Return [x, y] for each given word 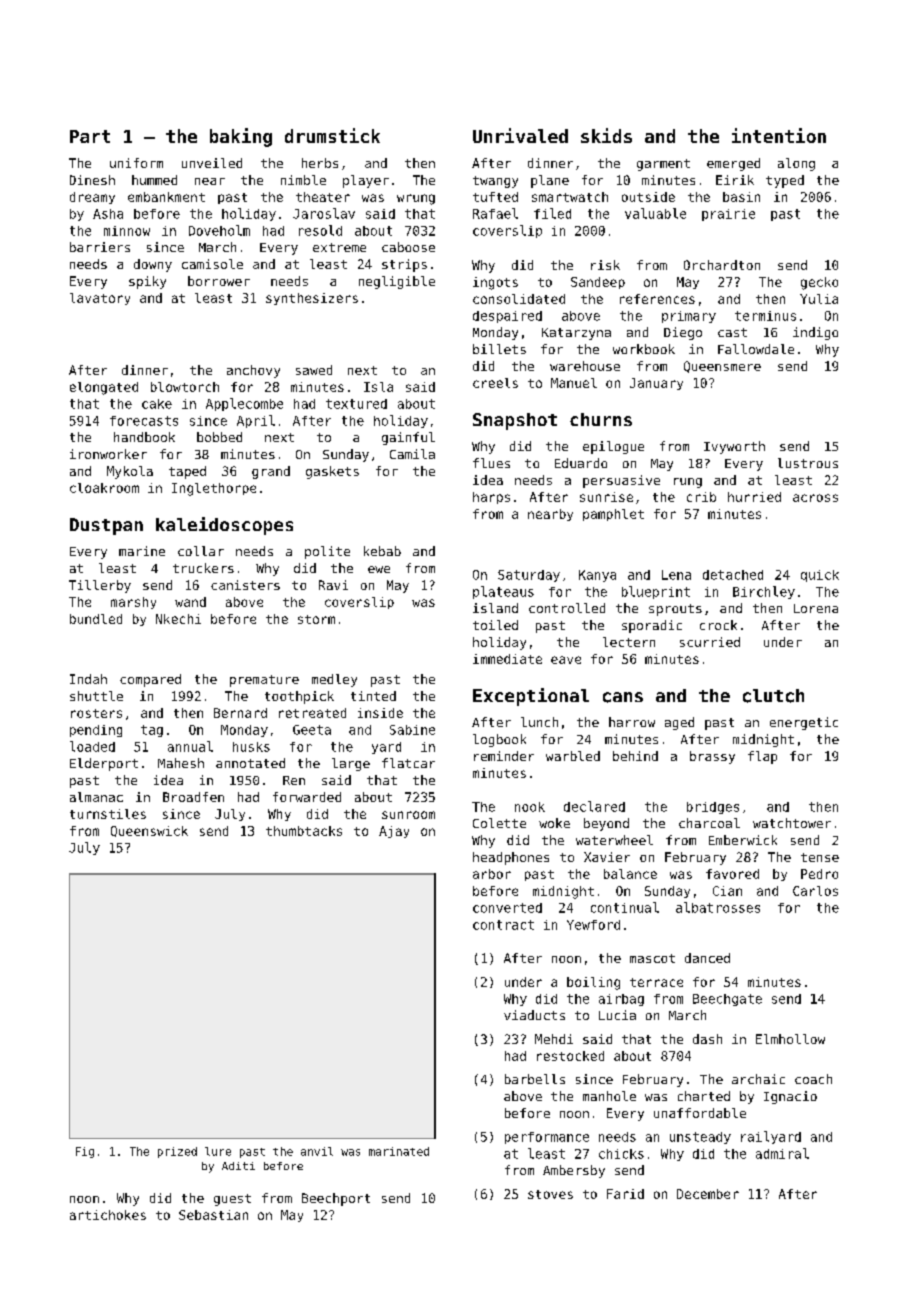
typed [785, 181]
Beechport [336, 1199]
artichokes [108, 1215]
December [708, 1194]
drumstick [332, 135]
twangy [495, 182]
